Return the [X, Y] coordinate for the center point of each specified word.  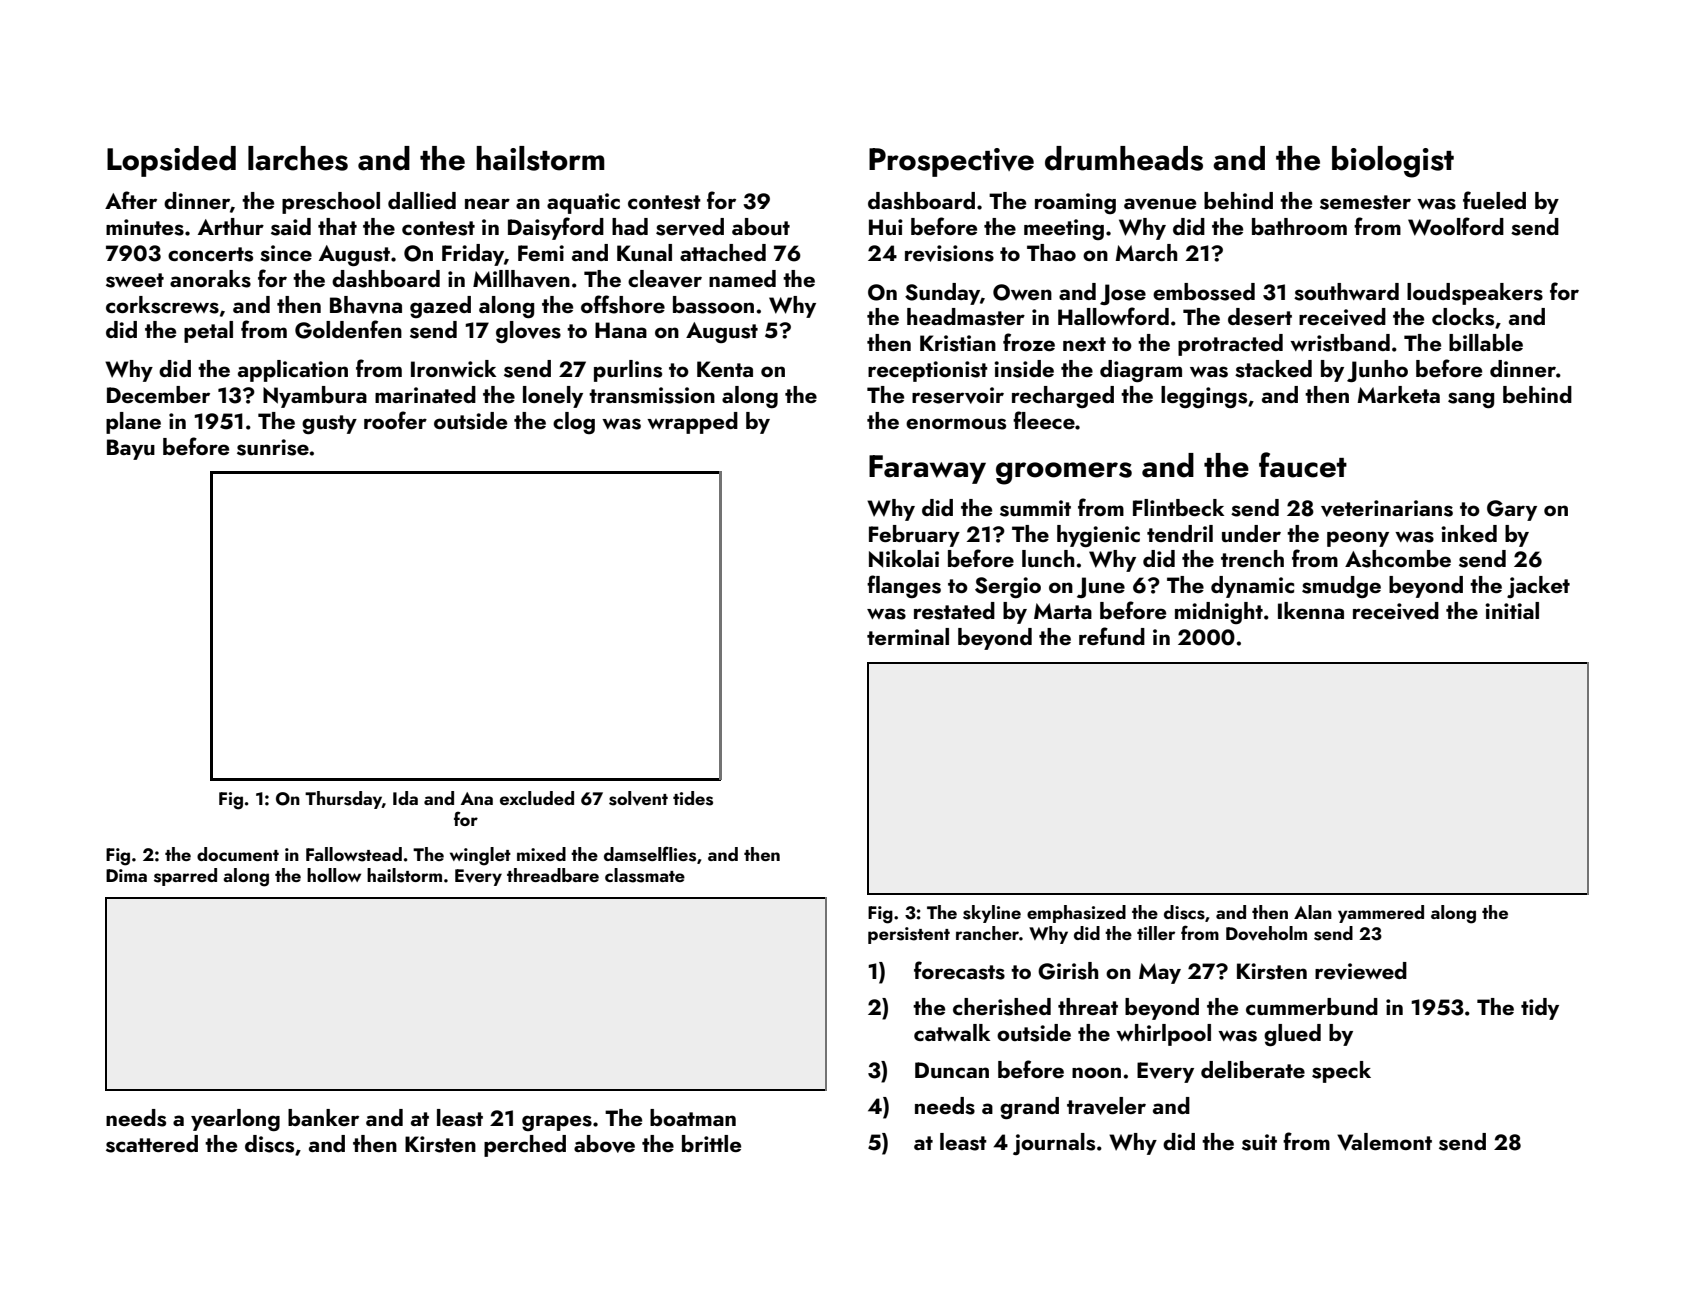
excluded [537, 798]
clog [574, 423]
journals [1054, 1144]
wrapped [692, 423]
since [286, 253]
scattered [152, 1144]
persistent [909, 935]
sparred [185, 877]
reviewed [1361, 971]
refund [1112, 636]
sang [1471, 400]
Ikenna [1311, 610]
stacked [1273, 369]
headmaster [966, 317]
